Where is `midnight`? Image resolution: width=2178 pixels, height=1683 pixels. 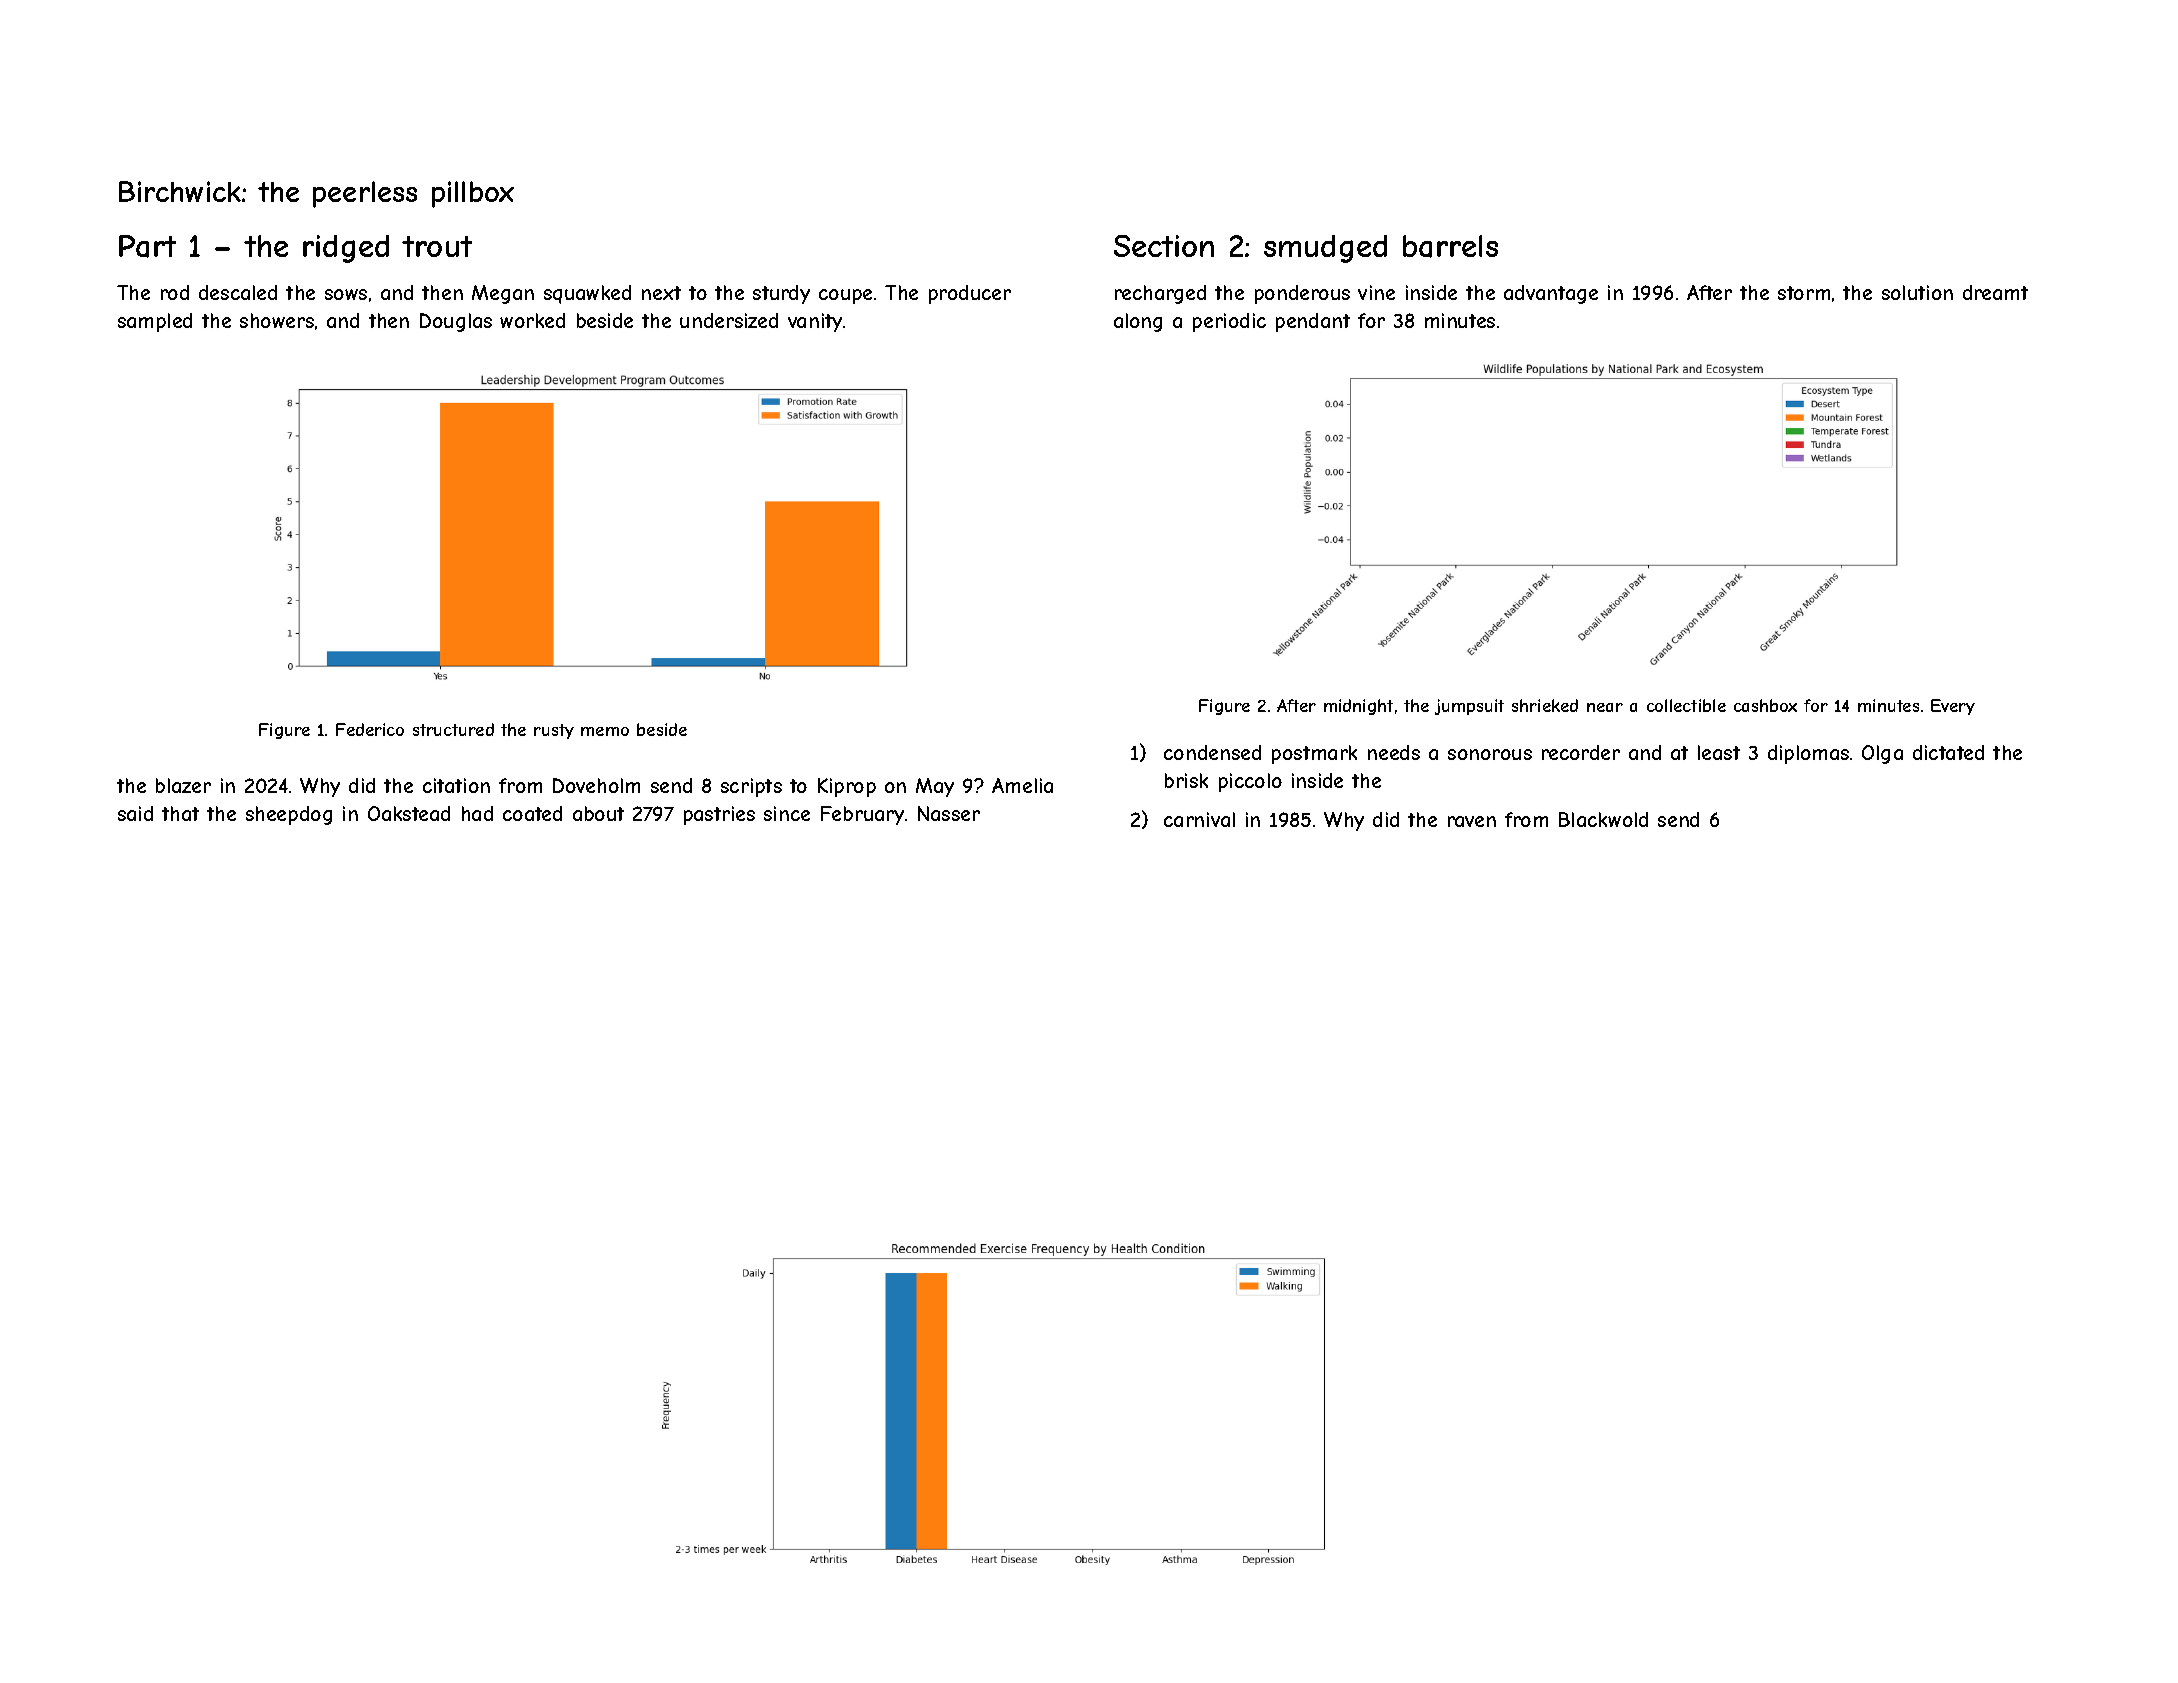 midnight is located at coordinates (1358, 707).
